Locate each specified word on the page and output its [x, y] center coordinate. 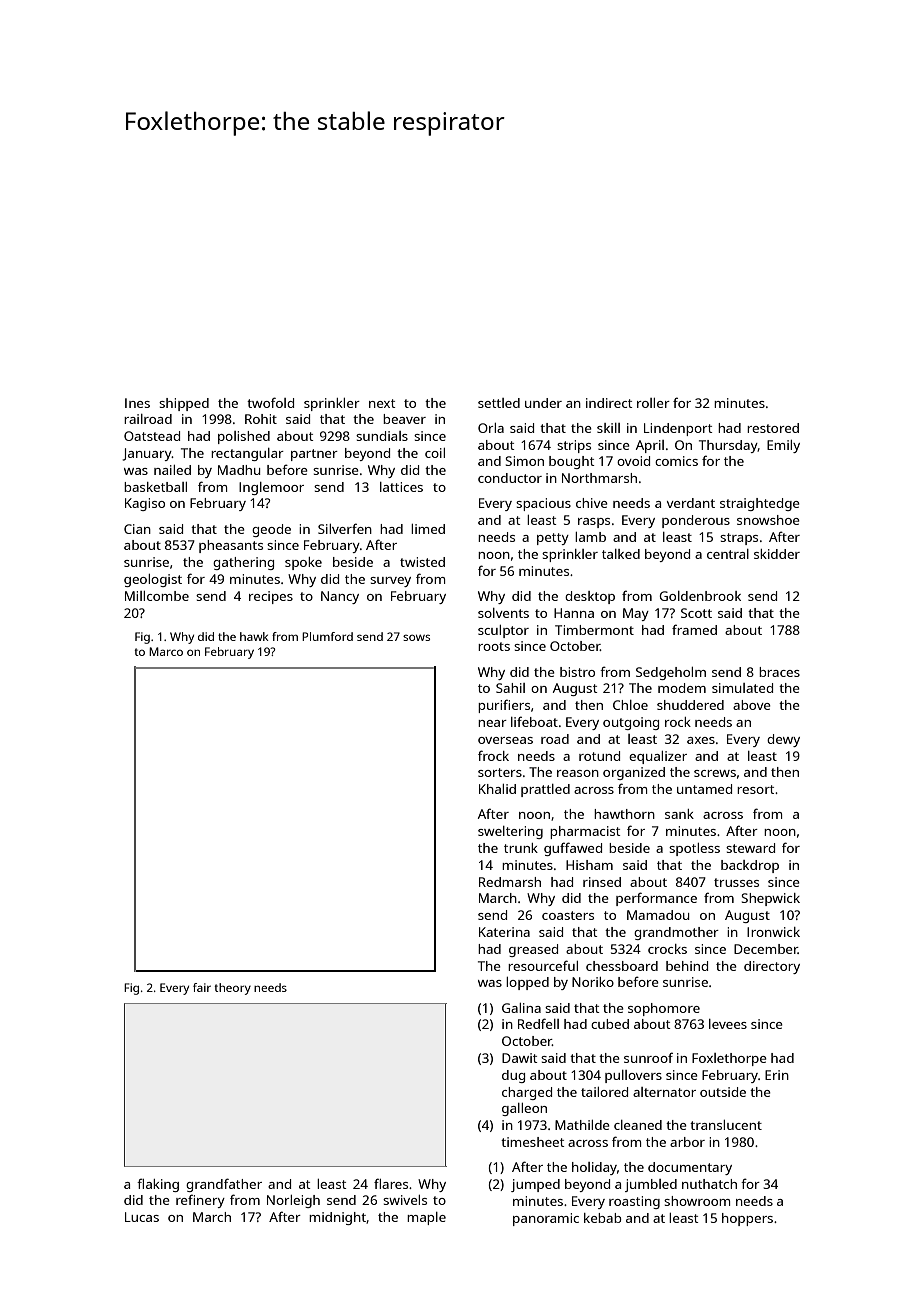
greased [533, 950]
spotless [694, 849]
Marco [166, 651]
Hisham [589, 865]
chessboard [622, 966]
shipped [184, 404]
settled [499, 403]
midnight [337, 1218]
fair [202, 987]
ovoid [633, 461]
